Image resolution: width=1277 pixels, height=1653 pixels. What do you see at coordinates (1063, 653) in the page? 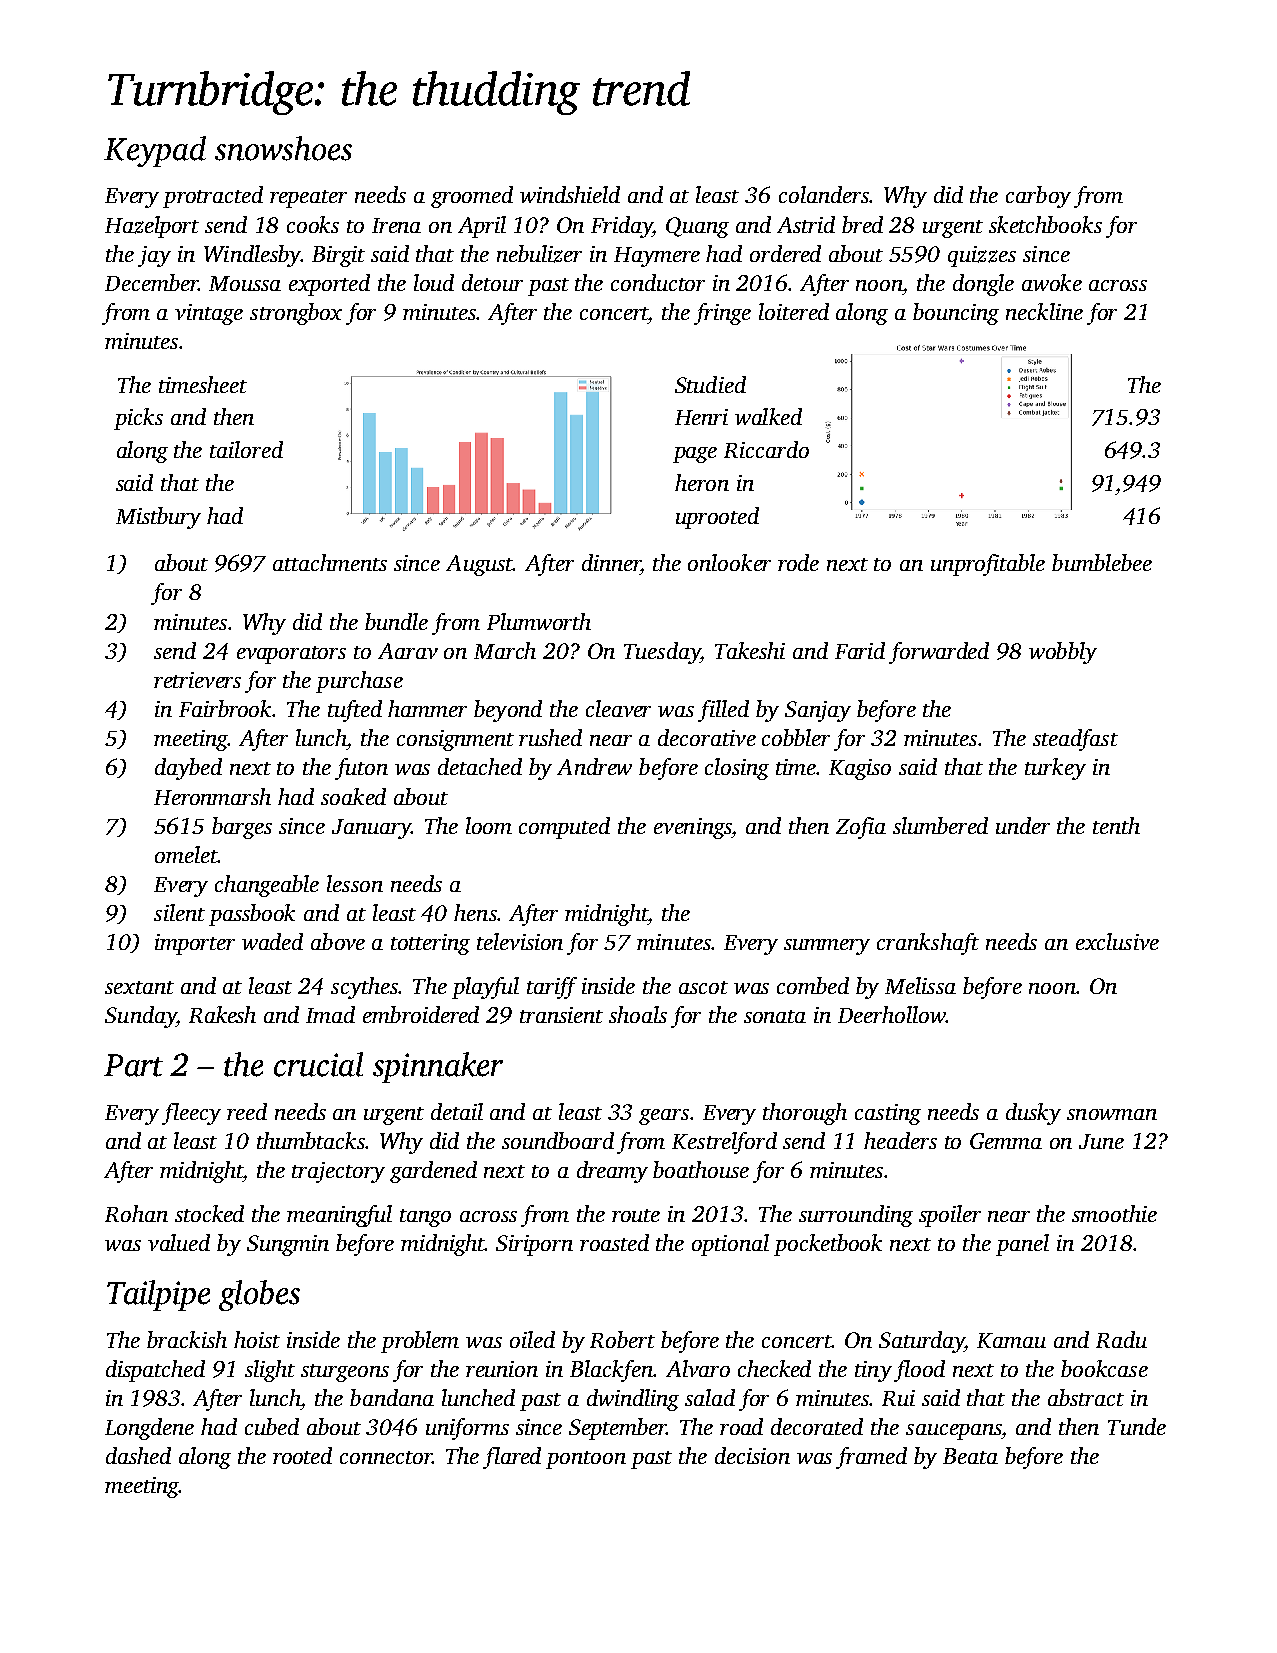
I see `wobbly` at bounding box center [1063, 653].
